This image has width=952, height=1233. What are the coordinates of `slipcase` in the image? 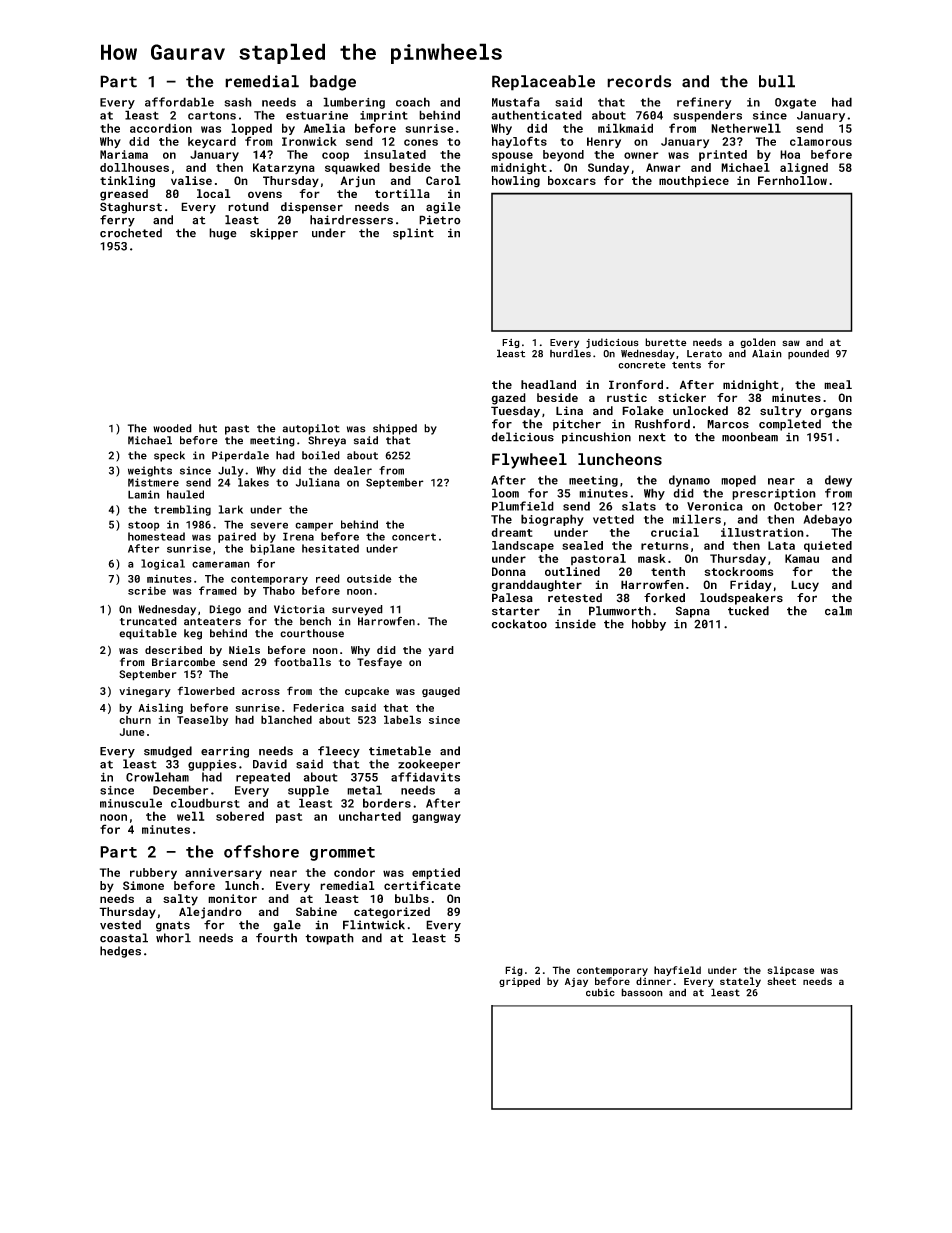 It's located at (790, 971).
